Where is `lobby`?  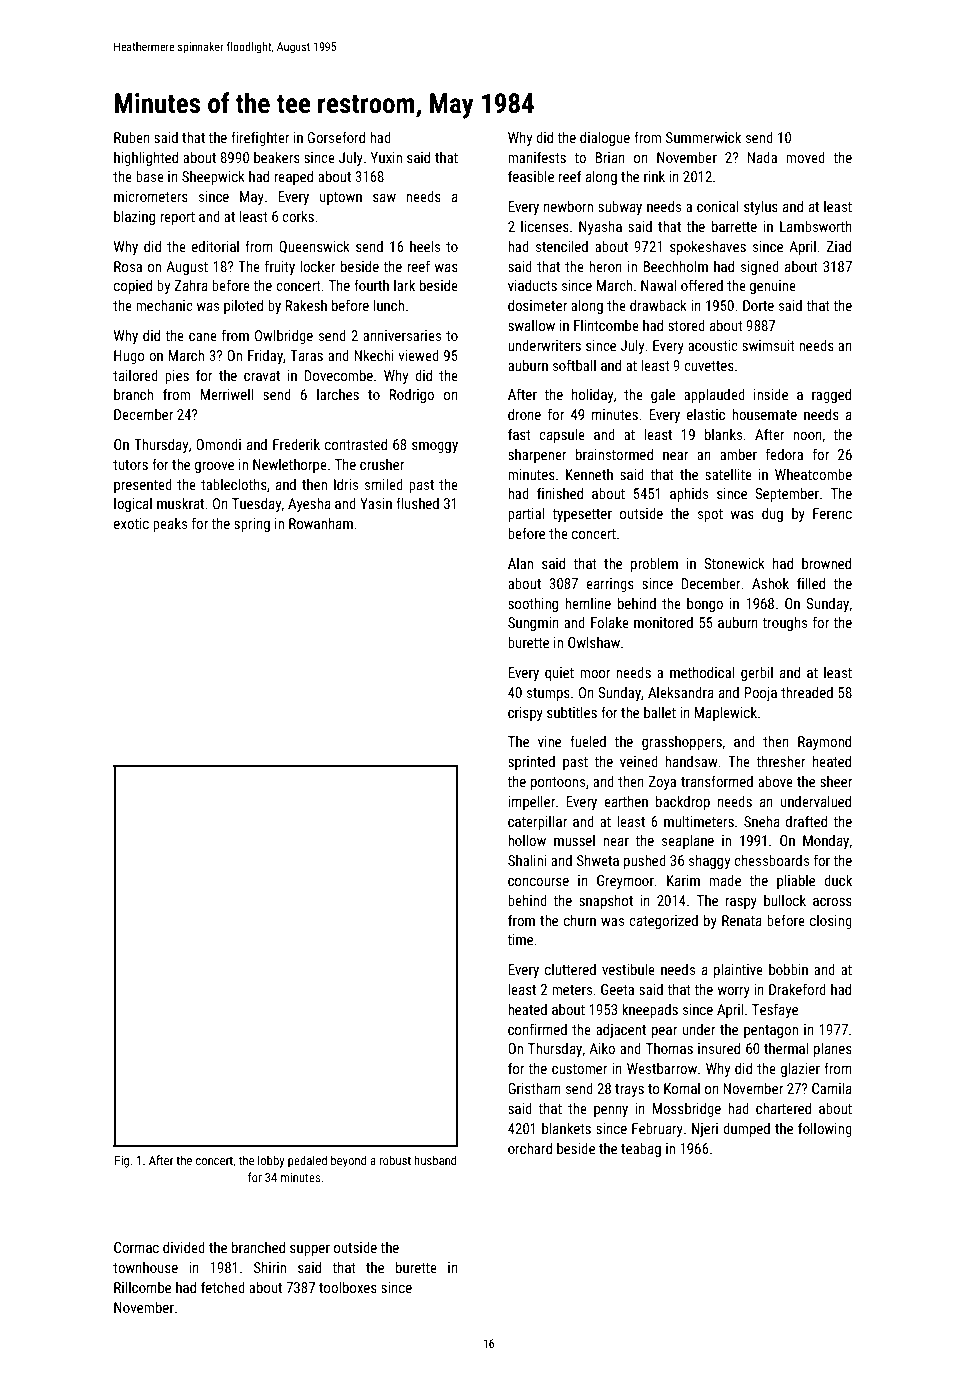 lobby is located at coordinates (271, 1161).
